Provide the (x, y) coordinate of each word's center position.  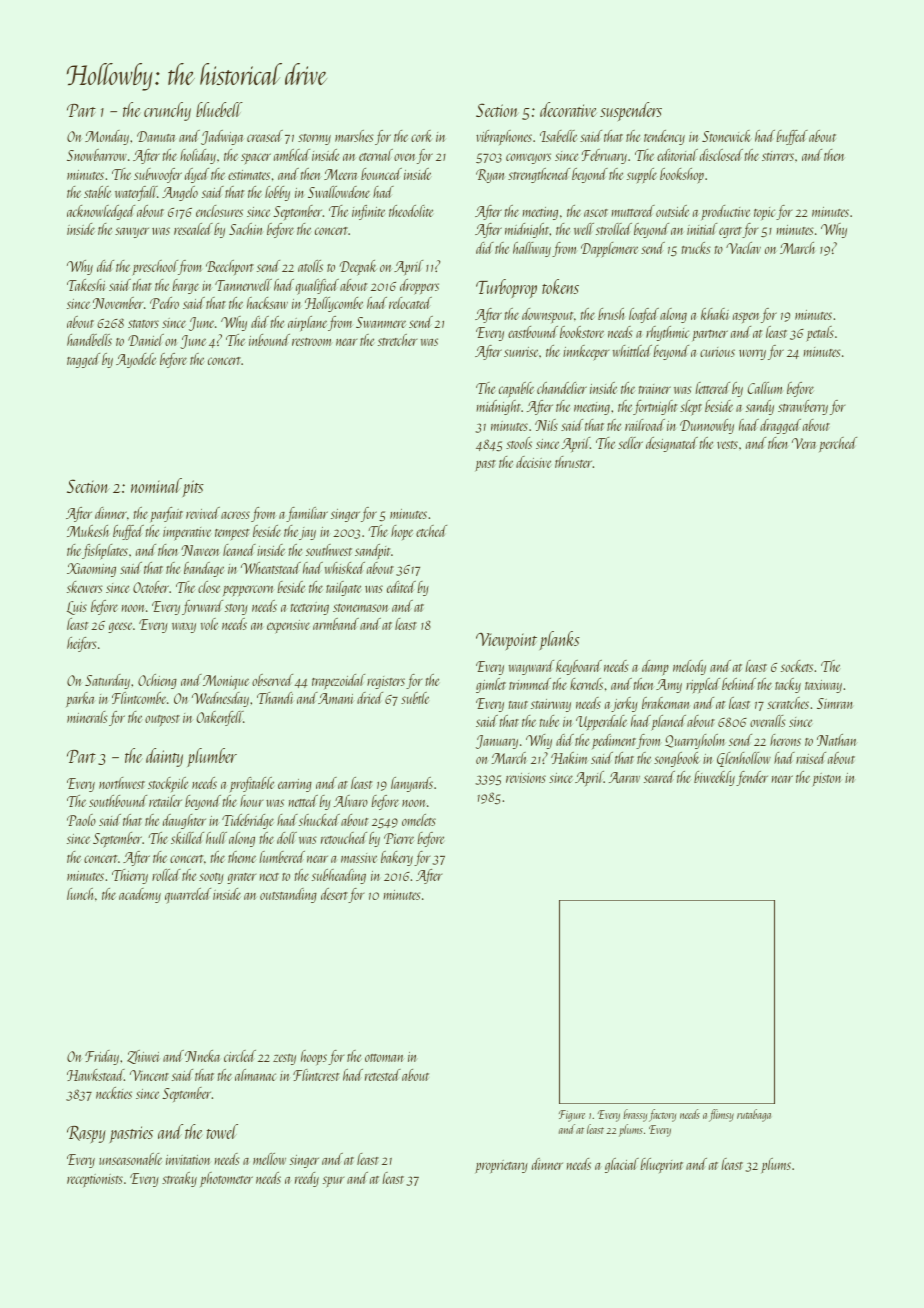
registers (386, 682)
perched (838, 444)
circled (240, 1056)
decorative (568, 109)
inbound (269, 340)
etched (431, 531)
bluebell (219, 109)
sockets (797, 666)
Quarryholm (695, 741)
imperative (187, 534)
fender (752, 778)
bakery (397, 858)
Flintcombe (139, 698)
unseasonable (130, 1159)
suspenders (631, 111)
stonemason (361, 608)
